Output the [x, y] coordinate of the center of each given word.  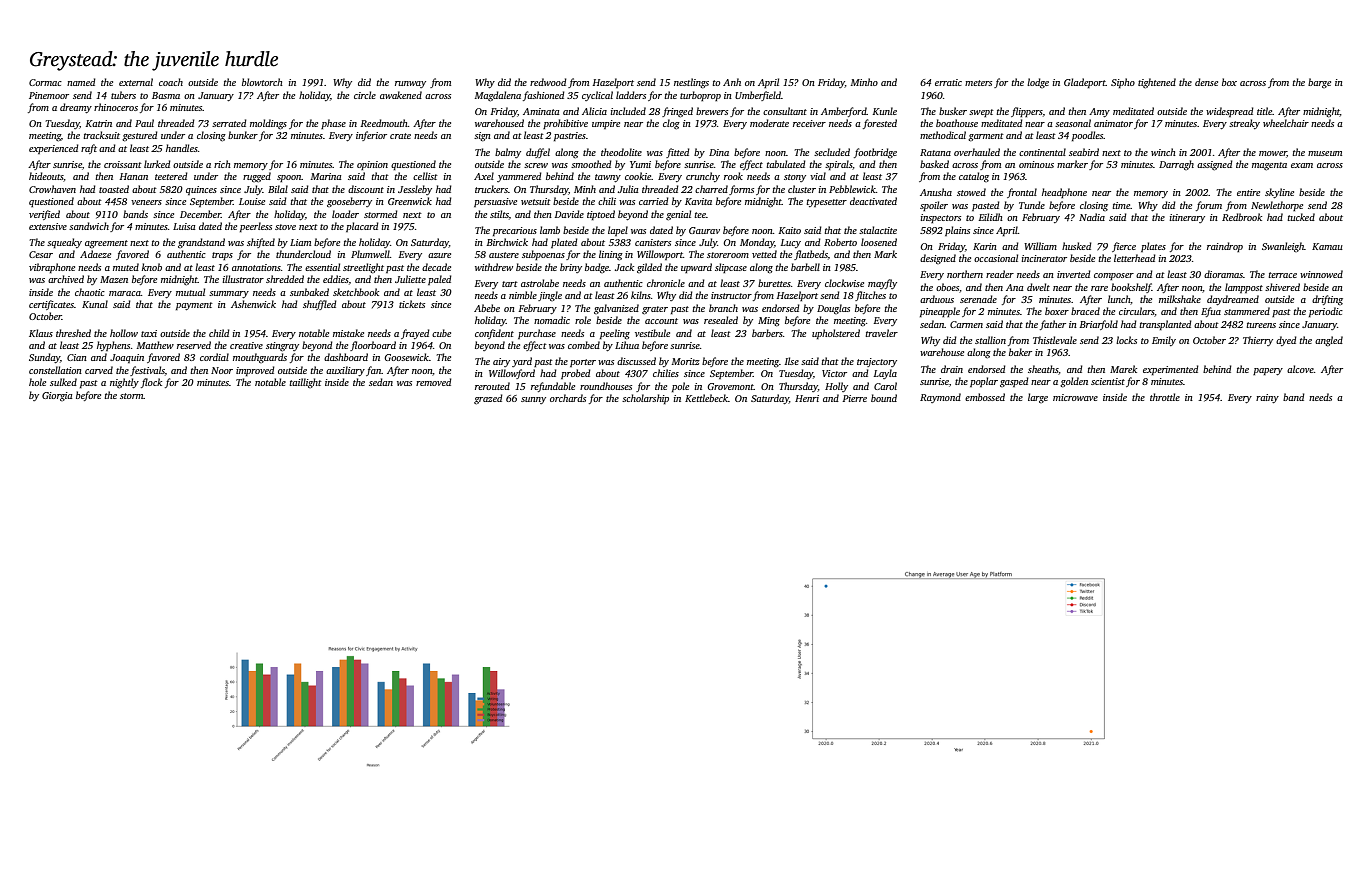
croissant [123, 164]
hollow [124, 333]
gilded [649, 268]
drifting [1327, 300]
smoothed [591, 164]
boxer [1057, 311]
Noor [222, 370]
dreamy [76, 108]
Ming [769, 322]
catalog [974, 177]
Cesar [41, 254]
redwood [548, 82]
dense [1206, 82]
